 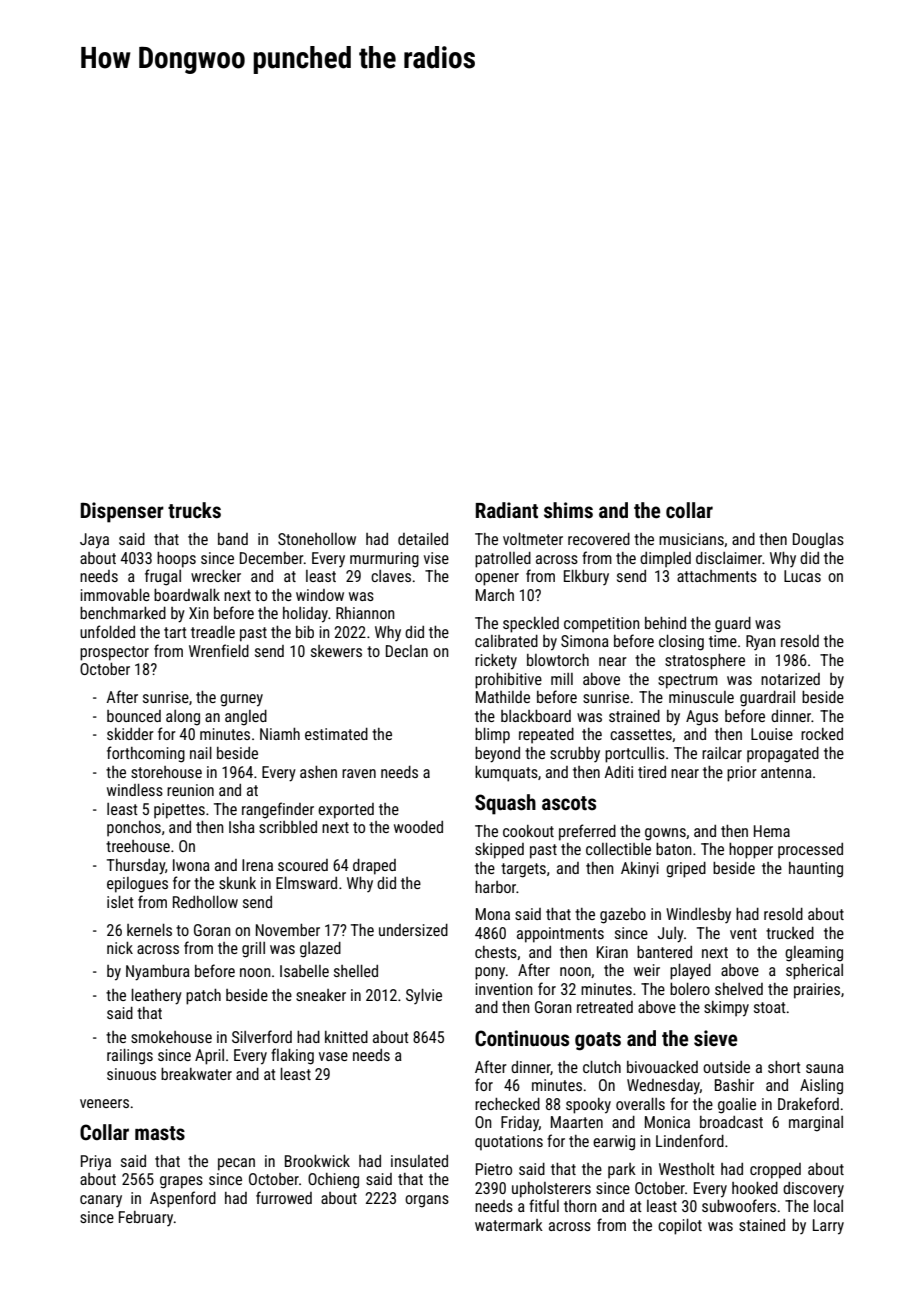 I want to click on skipped, so click(x=499, y=851).
